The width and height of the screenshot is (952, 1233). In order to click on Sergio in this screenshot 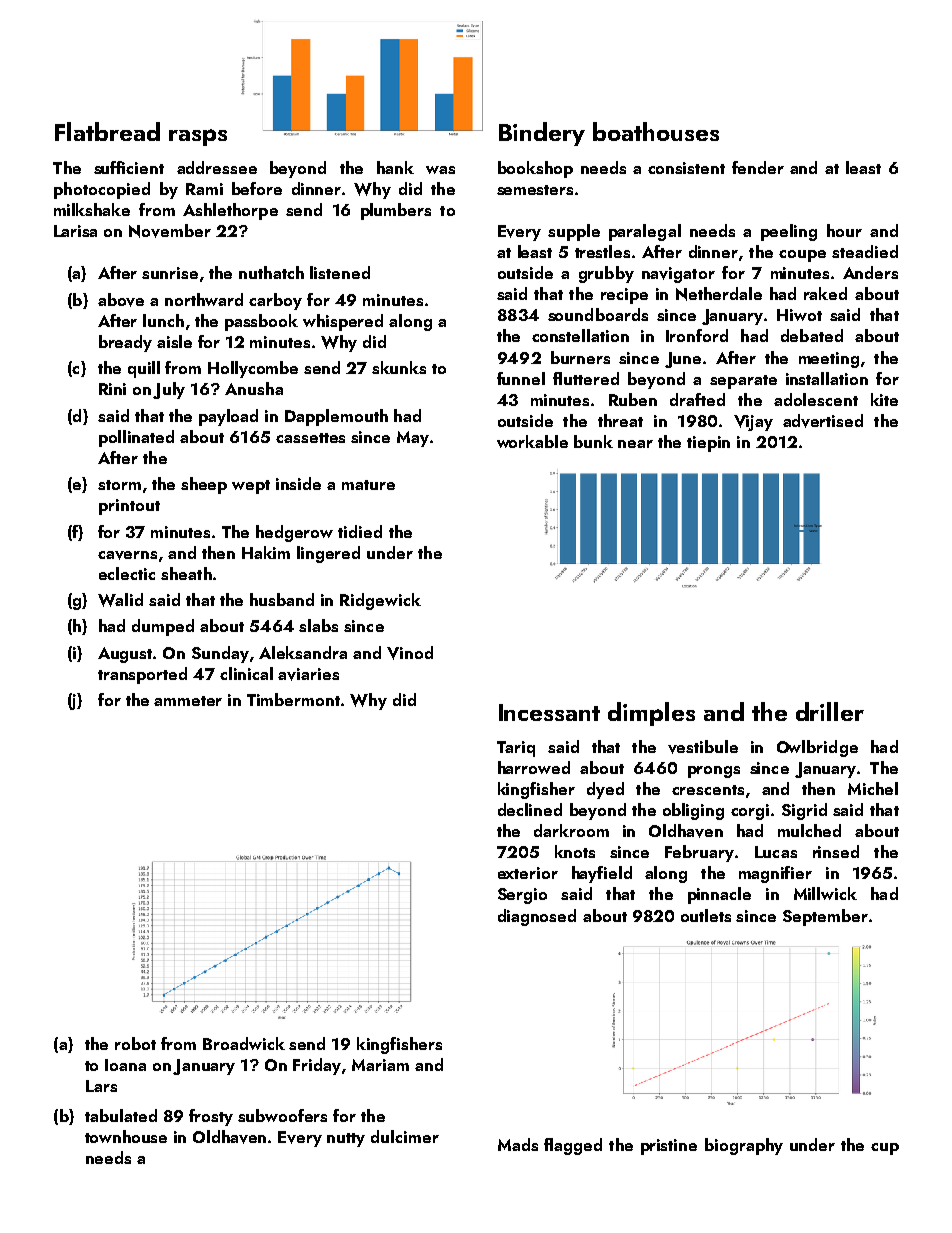, I will do `click(522, 896)`.
